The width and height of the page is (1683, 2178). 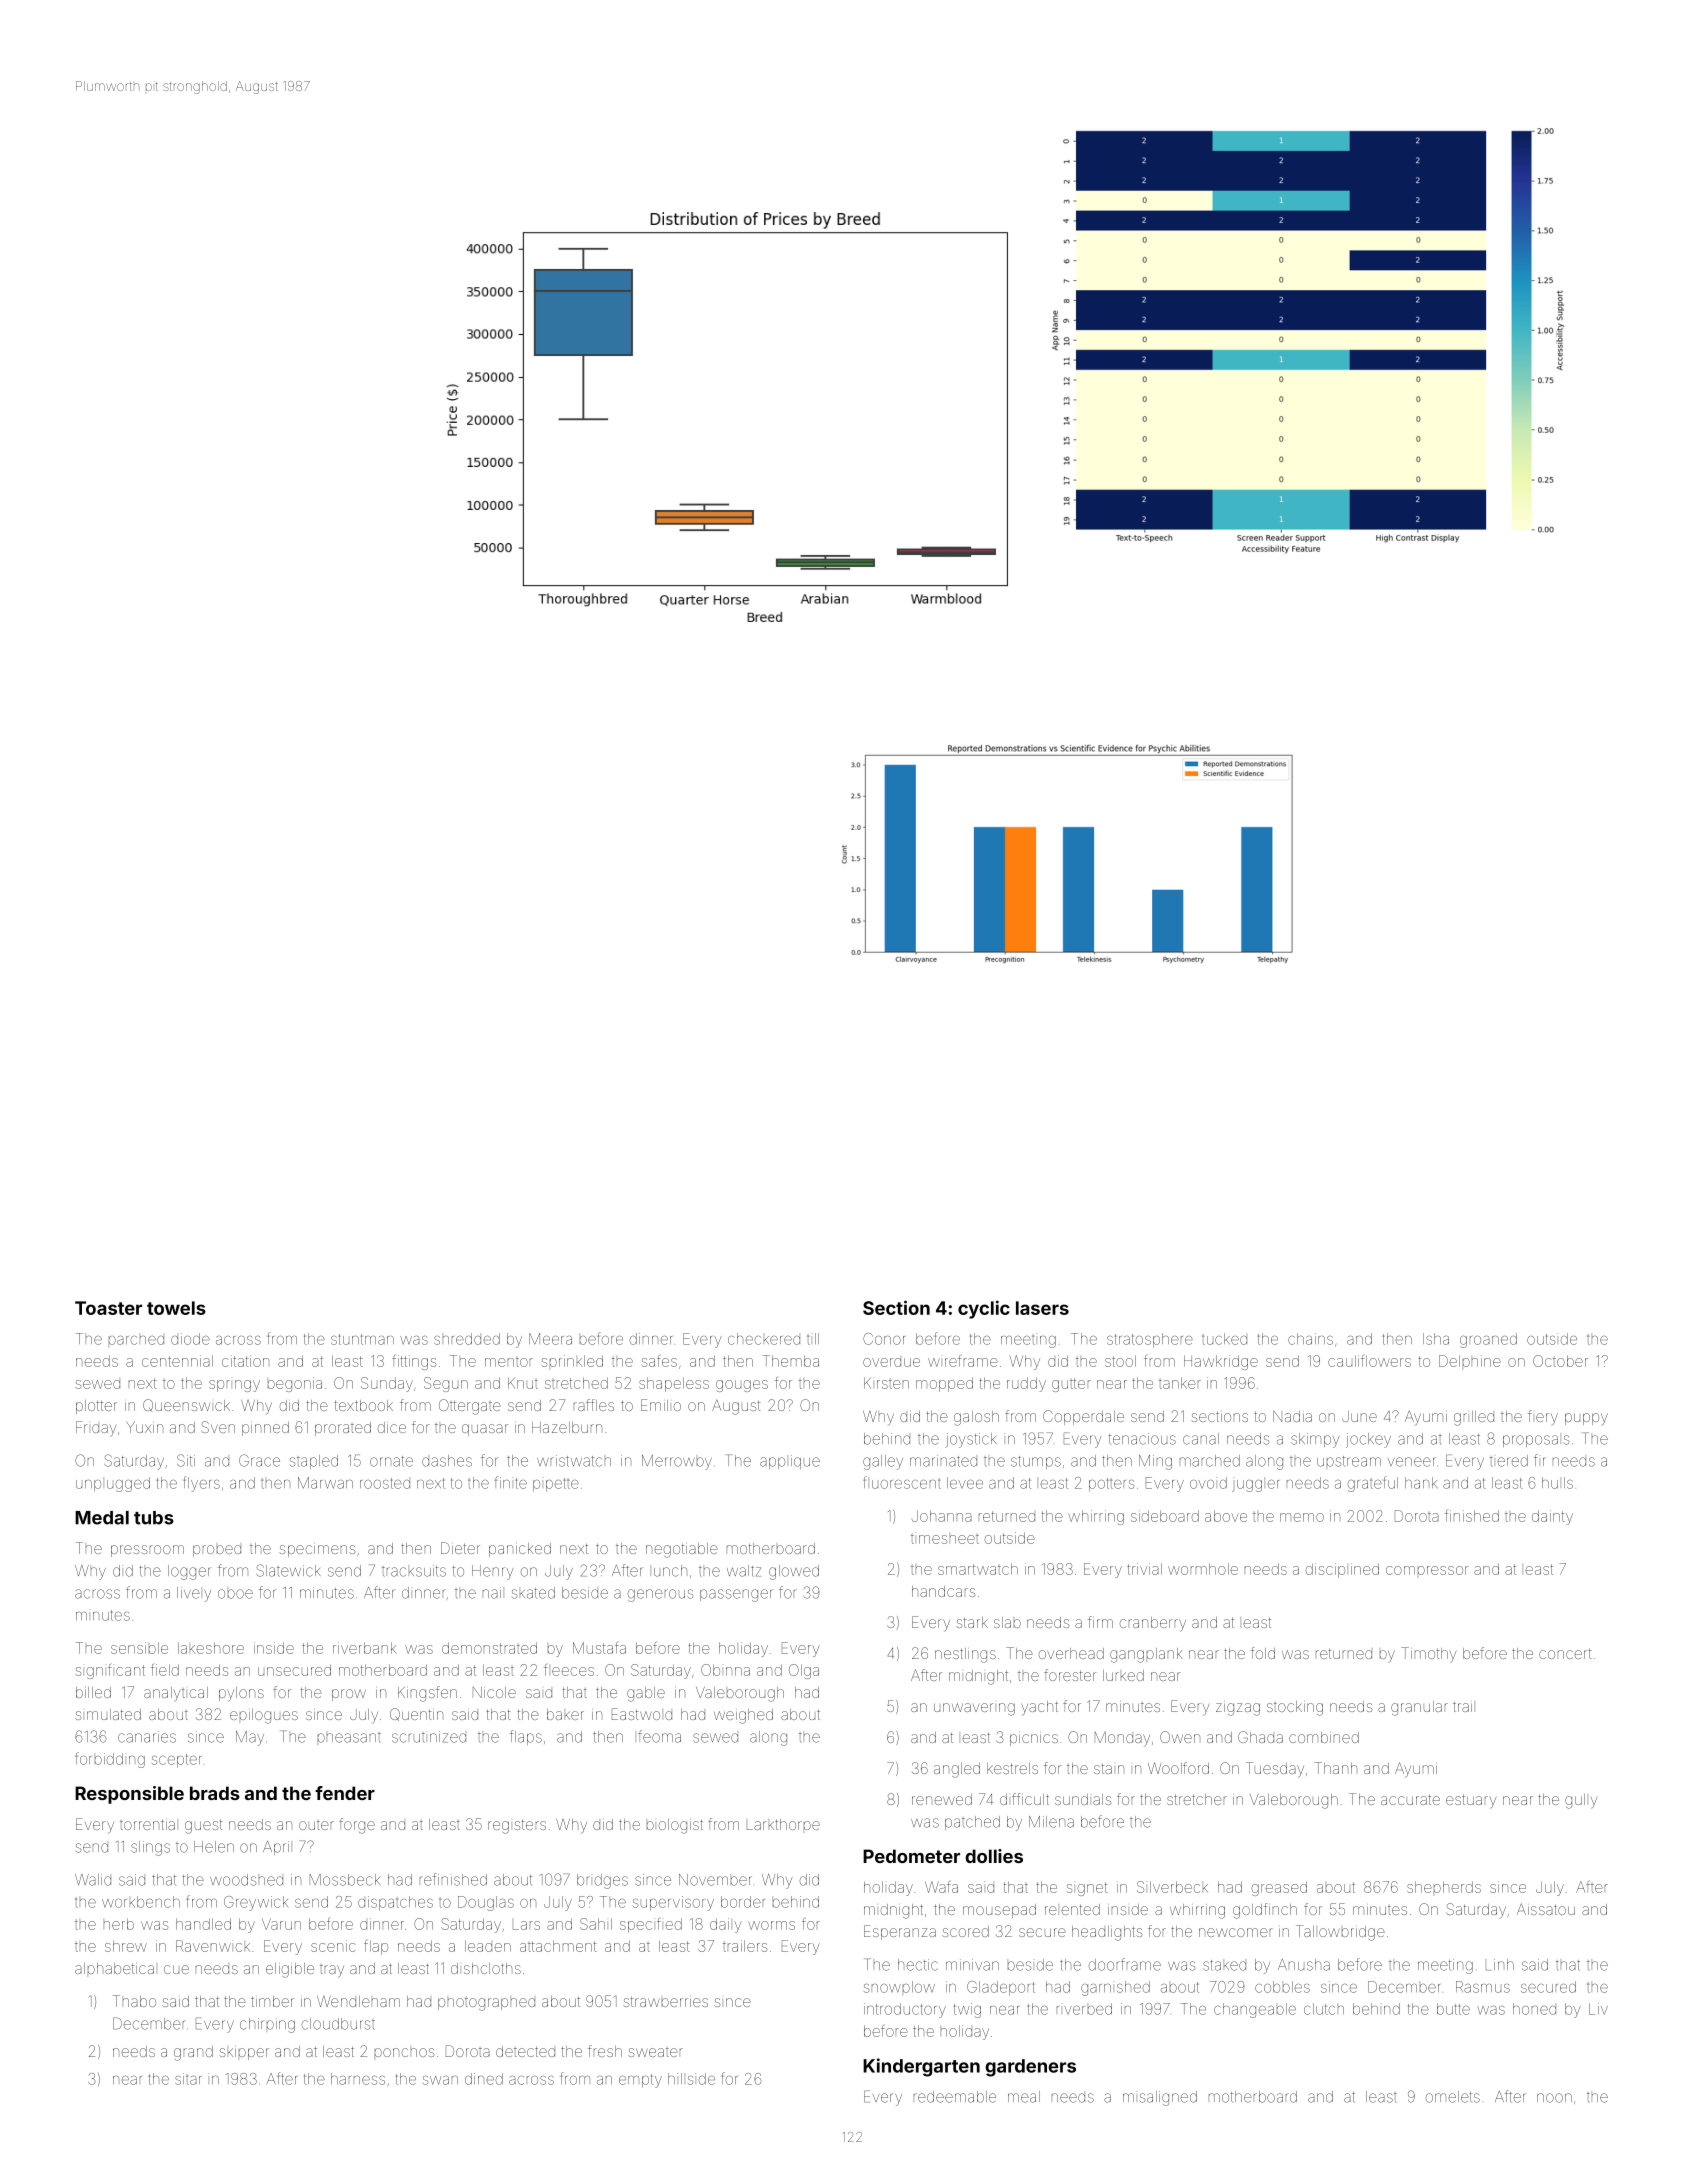 What do you see at coordinates (333, 1946) in the page?
I see `scenic` at bounding box center [333, 1946].
